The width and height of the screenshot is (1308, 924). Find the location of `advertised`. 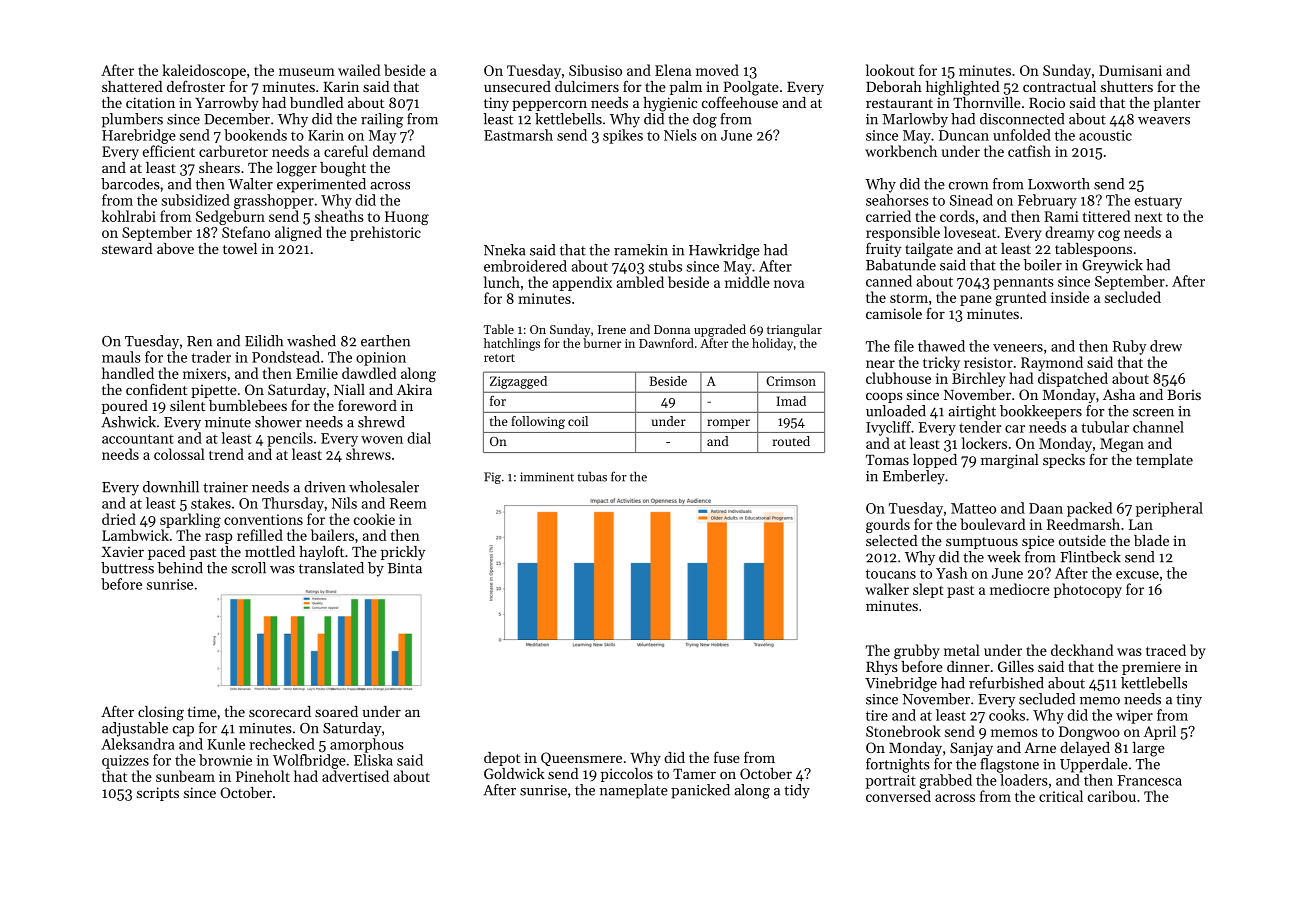

advertised is located at coordinates (355, 776).
